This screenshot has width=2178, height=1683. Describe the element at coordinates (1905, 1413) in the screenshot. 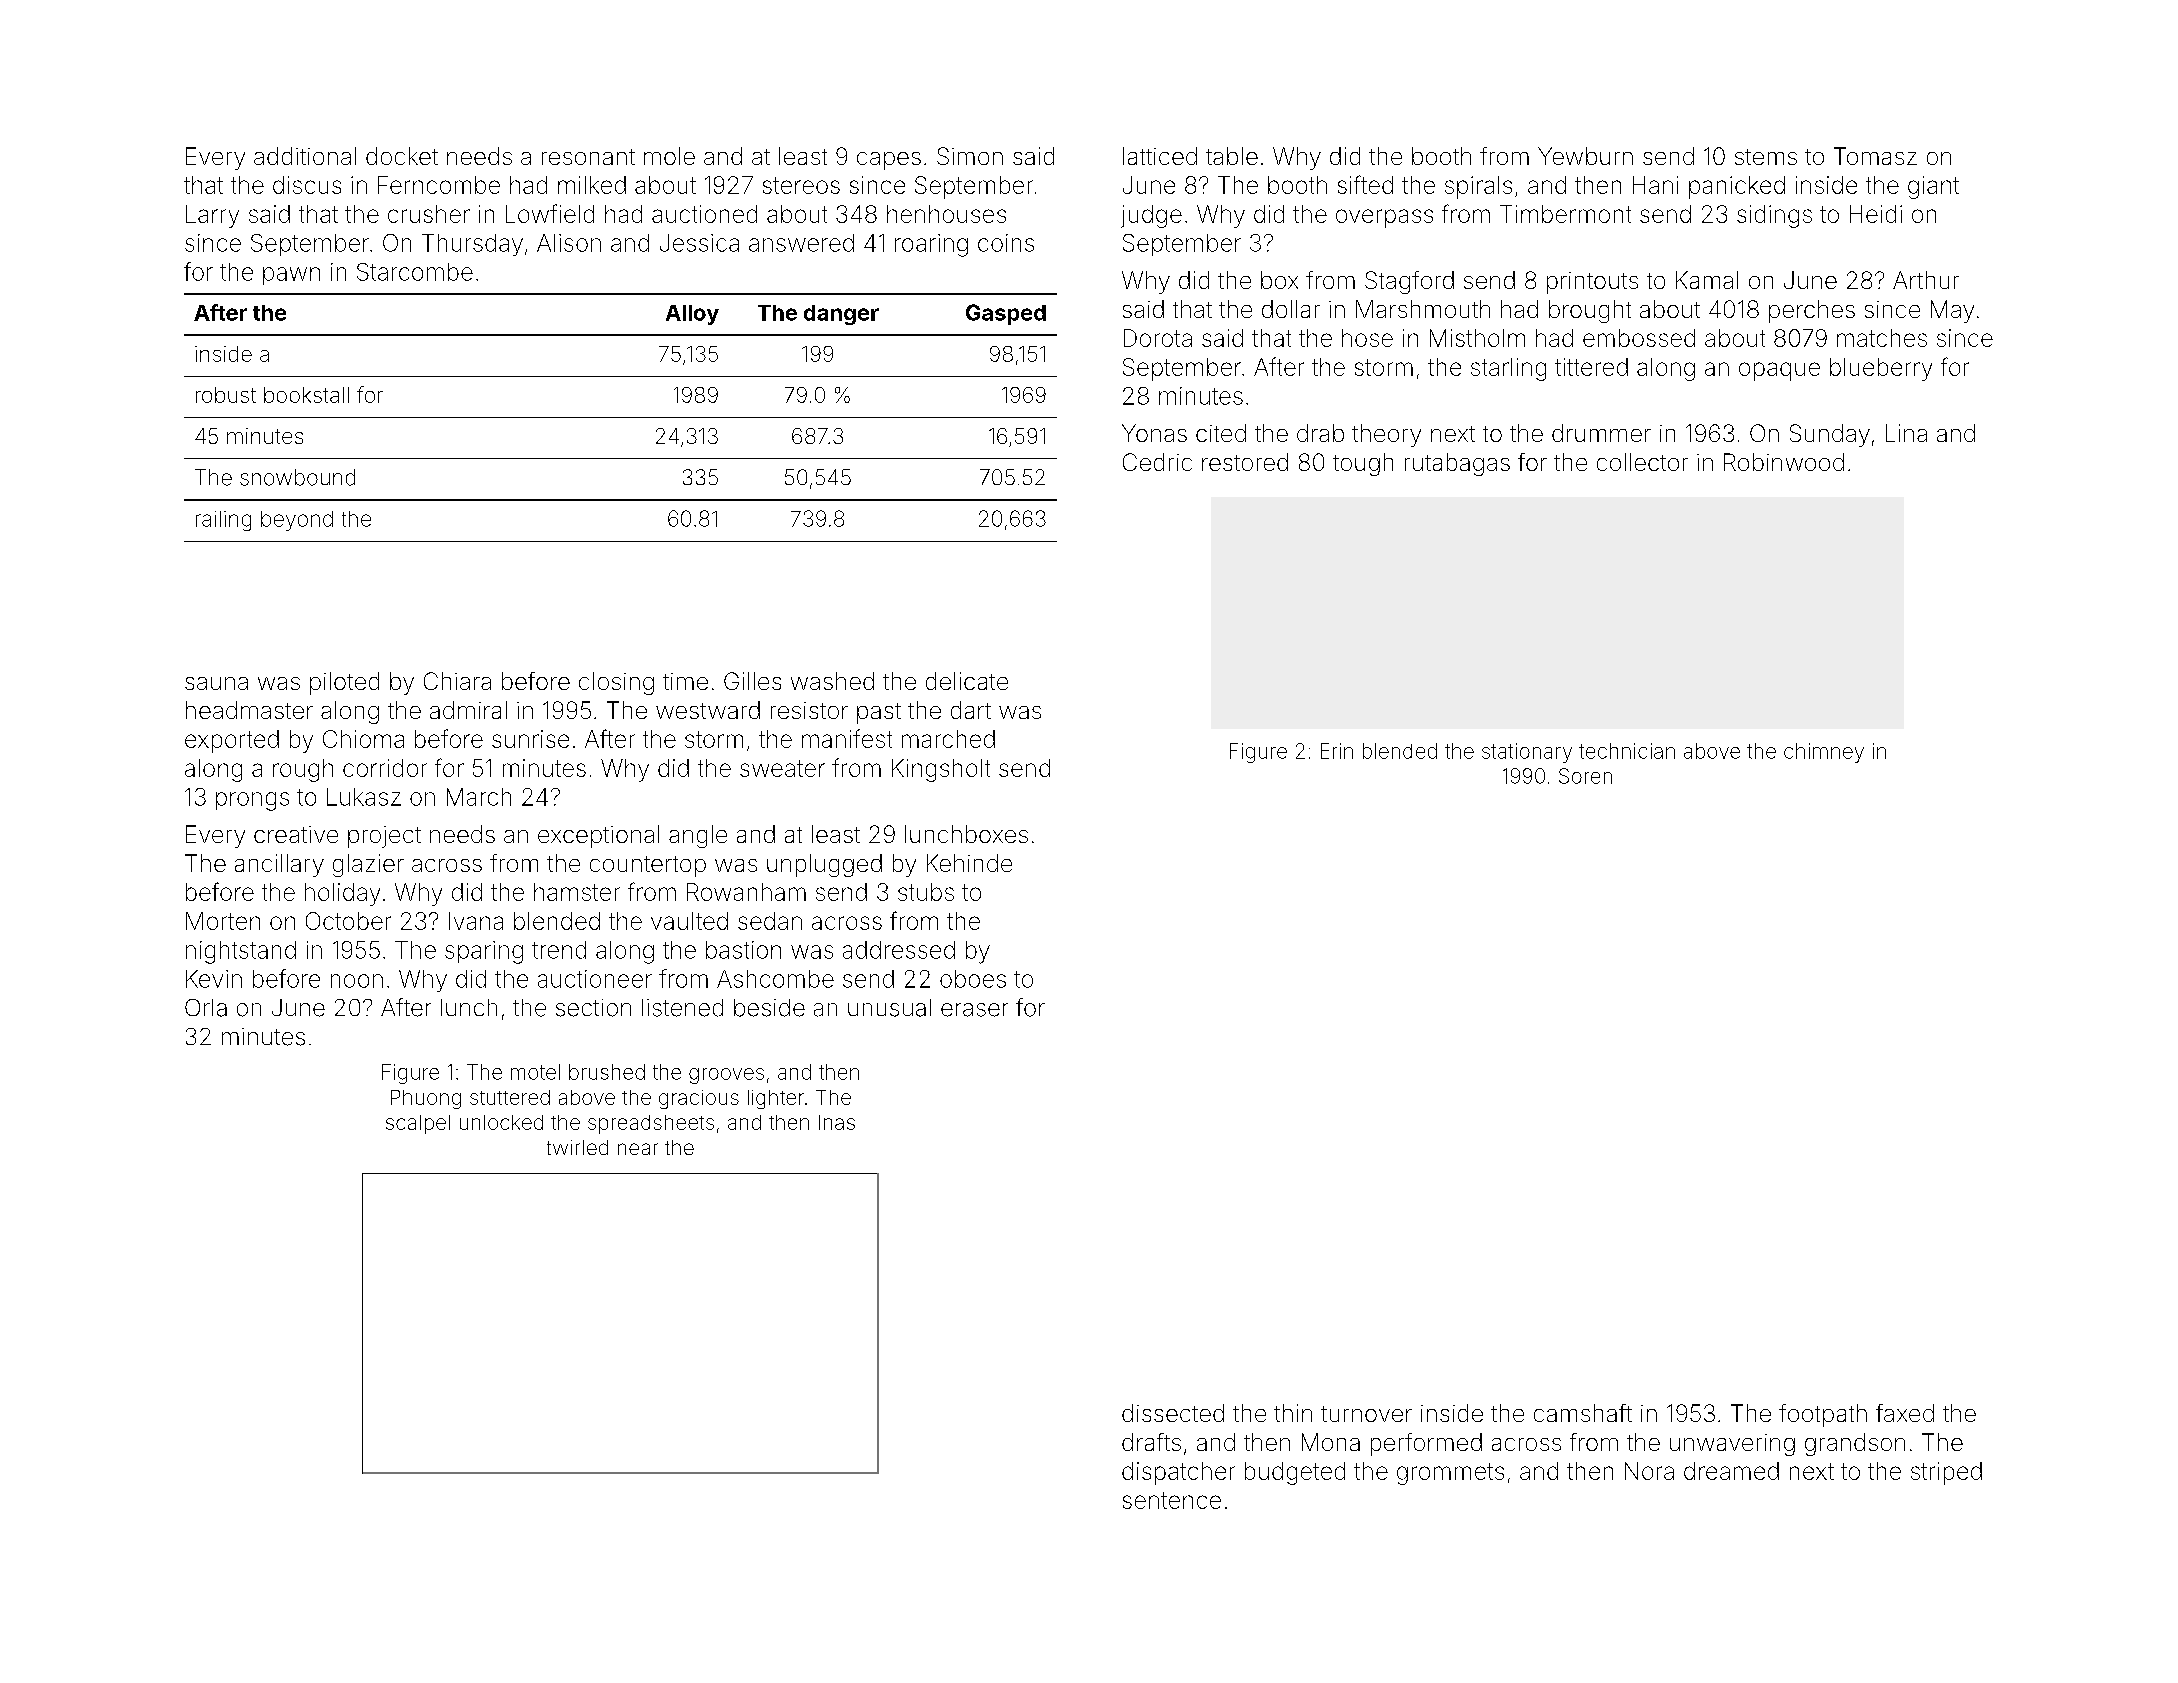

I see `faxed` at that location.
